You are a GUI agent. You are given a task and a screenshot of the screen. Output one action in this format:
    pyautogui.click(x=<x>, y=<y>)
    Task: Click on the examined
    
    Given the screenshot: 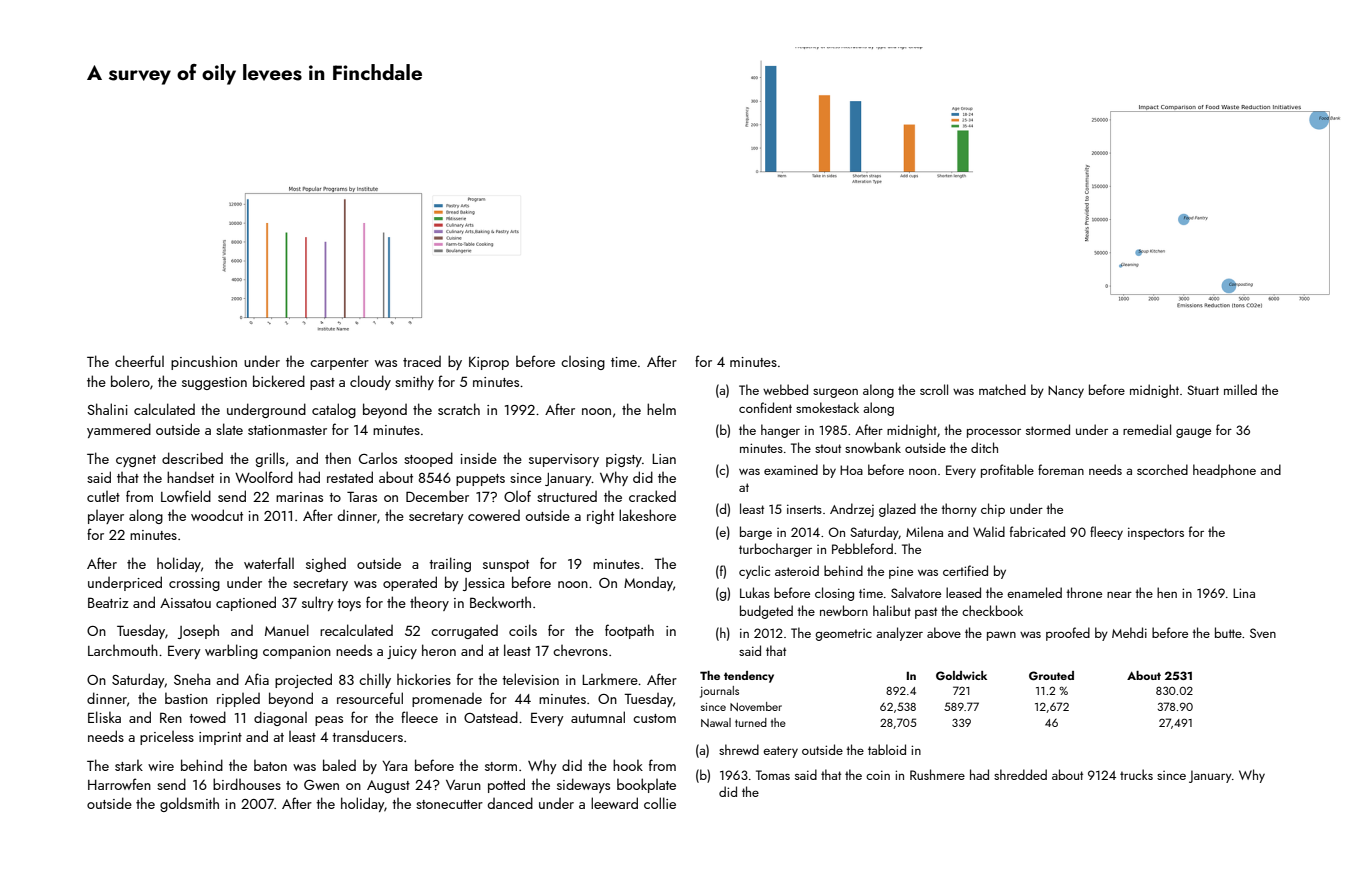 What is the action you would take?
    pyautogui.click(x=791, y=469)
